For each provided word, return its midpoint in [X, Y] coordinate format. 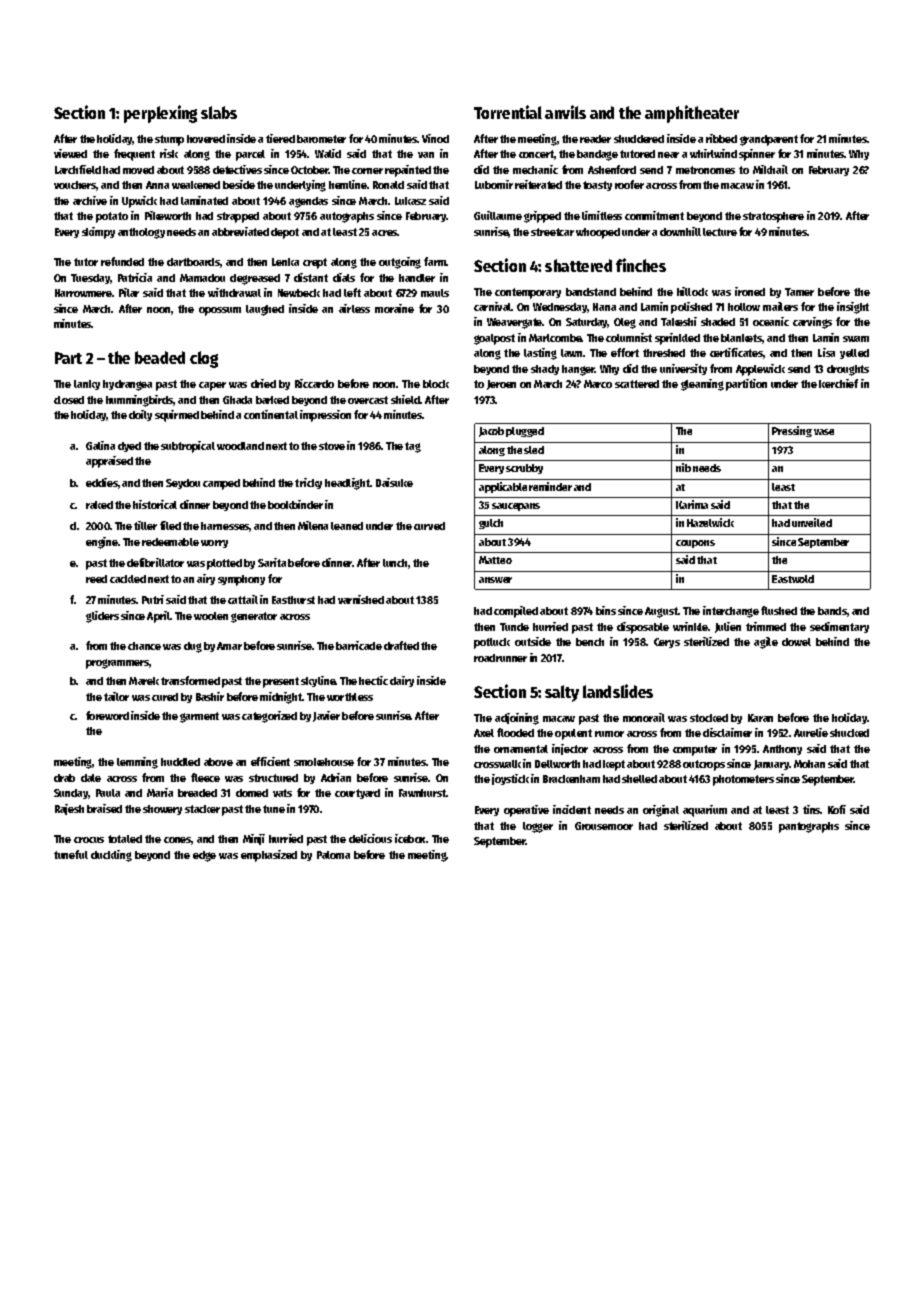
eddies [102, 482]
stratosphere [773, 217]
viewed [70, 153]
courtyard [357, 794]
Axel [484, 733]
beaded [160, 357]
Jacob [491, 432]
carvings [812, 323]
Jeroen [501, 385]
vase [824, 432]
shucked [849, 733]
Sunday [71, 794]
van [426, 155]
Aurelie [811, 732]
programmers [117, 664]
